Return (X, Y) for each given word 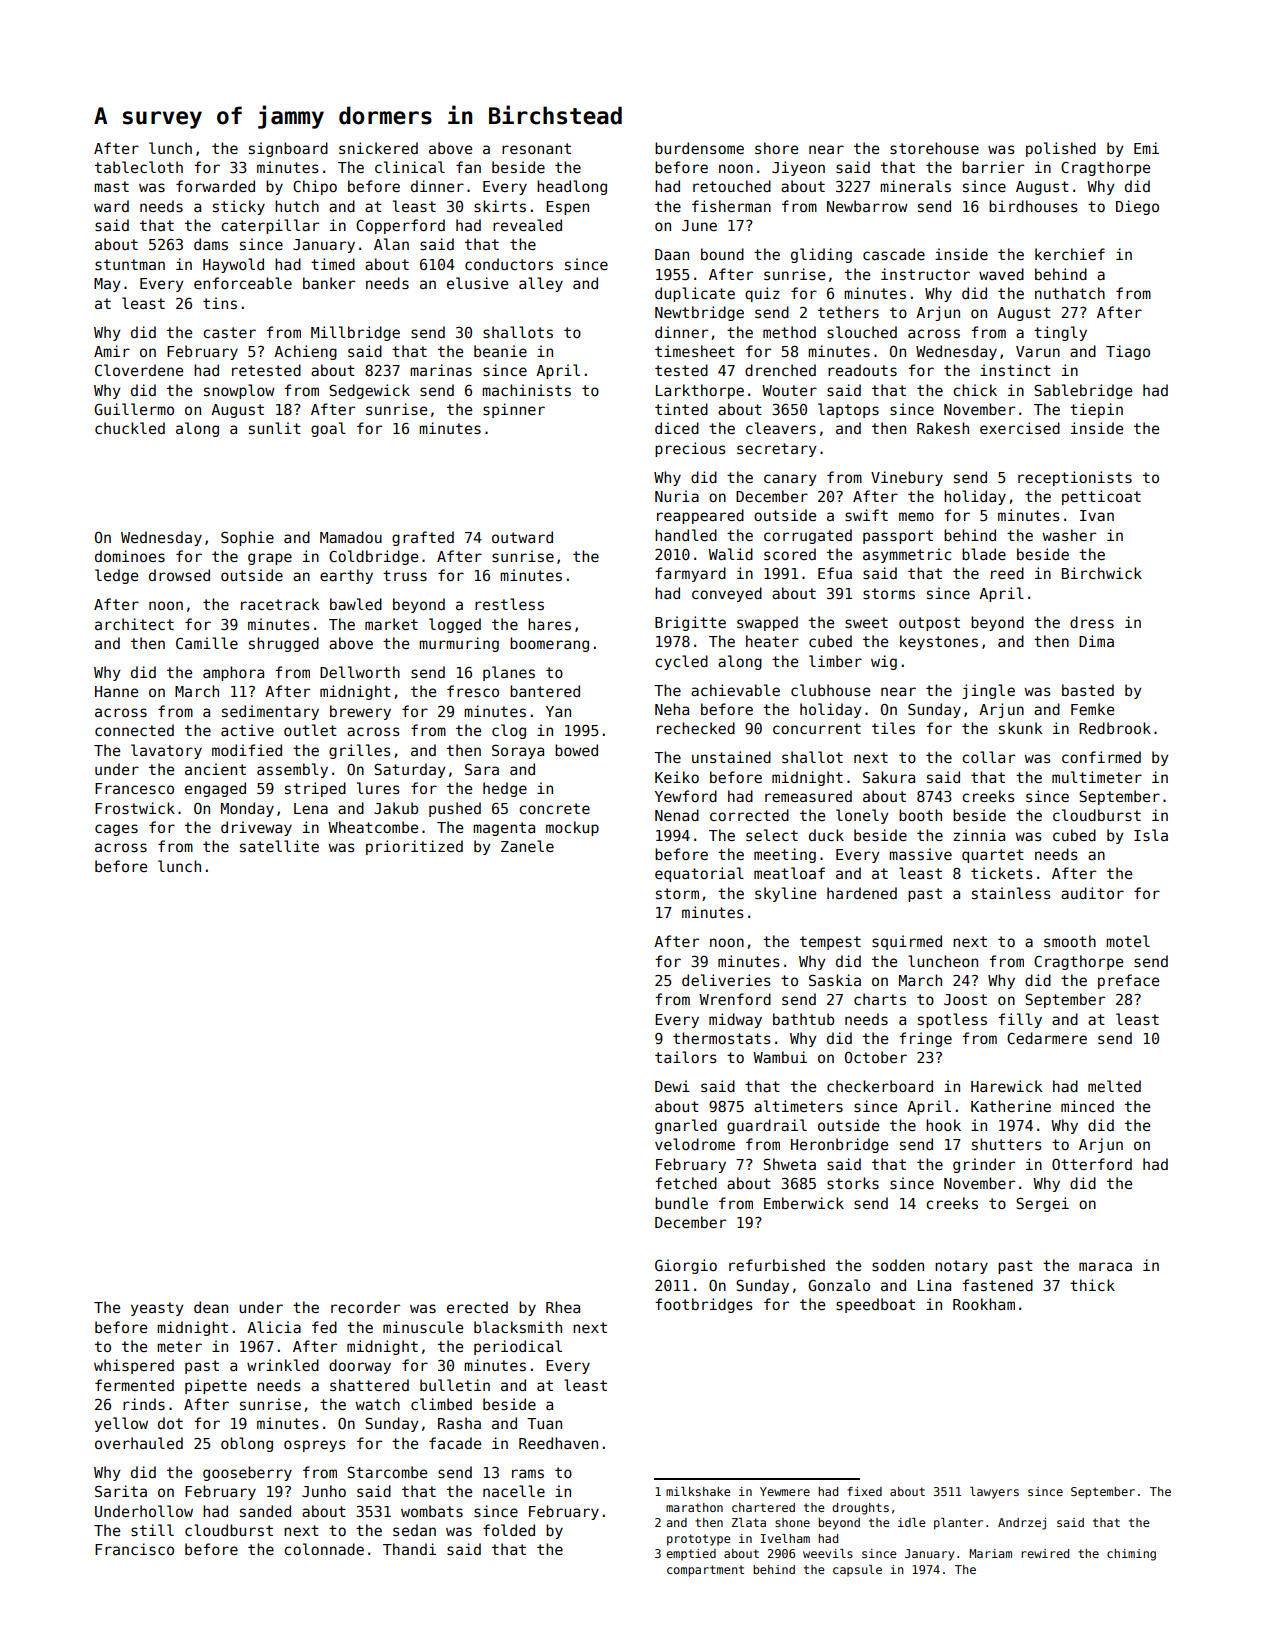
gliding (821, 255)
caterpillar (270, 226)
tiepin (1096, 410)
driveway (256, 828)
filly (1020, 1020)
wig (884, 662)
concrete (554, 808)
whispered (134, 1366)
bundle (681, 1203)
